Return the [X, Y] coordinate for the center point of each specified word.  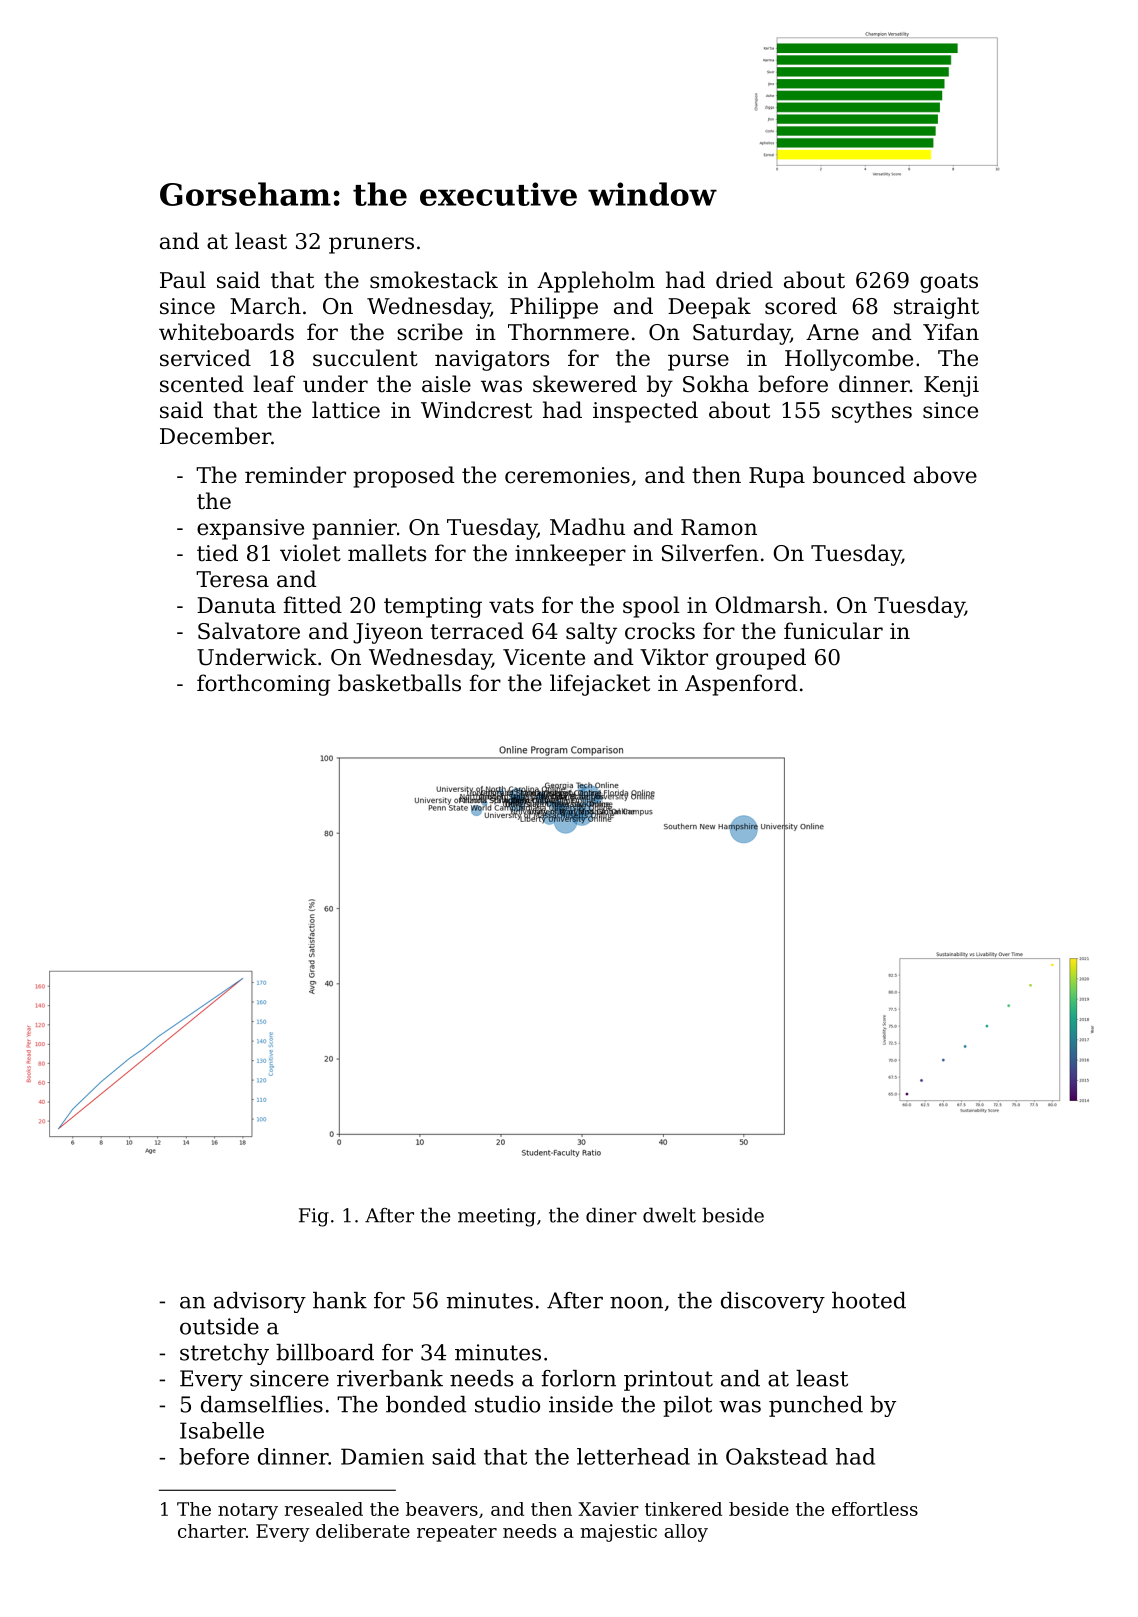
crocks [660, 631]
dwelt [669, 1215]
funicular [833, 631]
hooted [869, 1300]
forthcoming [263, 685]
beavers [442, 1509]
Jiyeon [388, 633]
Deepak [709, 308]
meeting [497, 1217]
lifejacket [600, 685]
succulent [365, 358]
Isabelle [222, 1430]
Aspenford [741, 685]
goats [949, 283]
